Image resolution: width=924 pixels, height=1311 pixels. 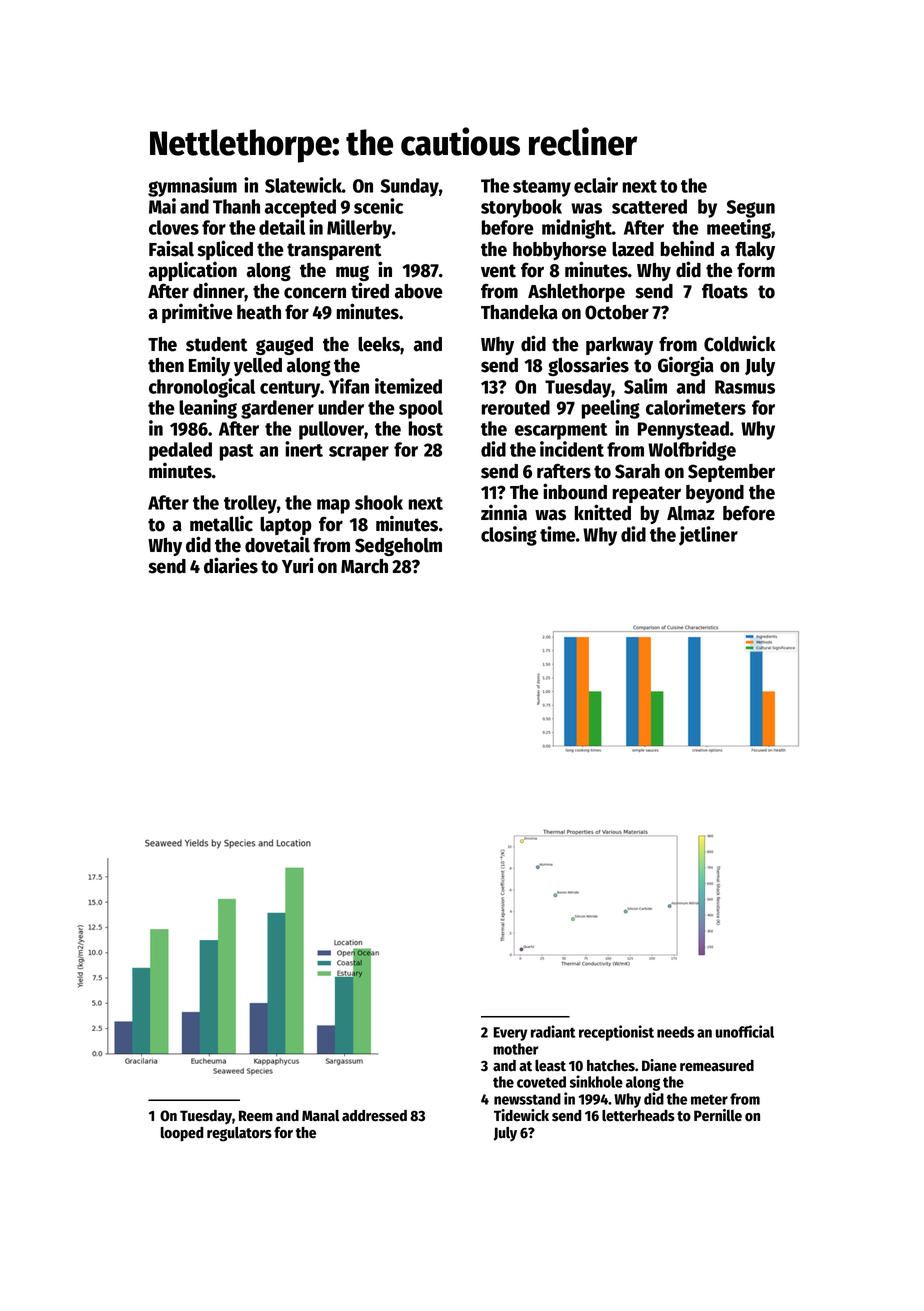 I want to click on repeater, so click(x=647, y=494).
